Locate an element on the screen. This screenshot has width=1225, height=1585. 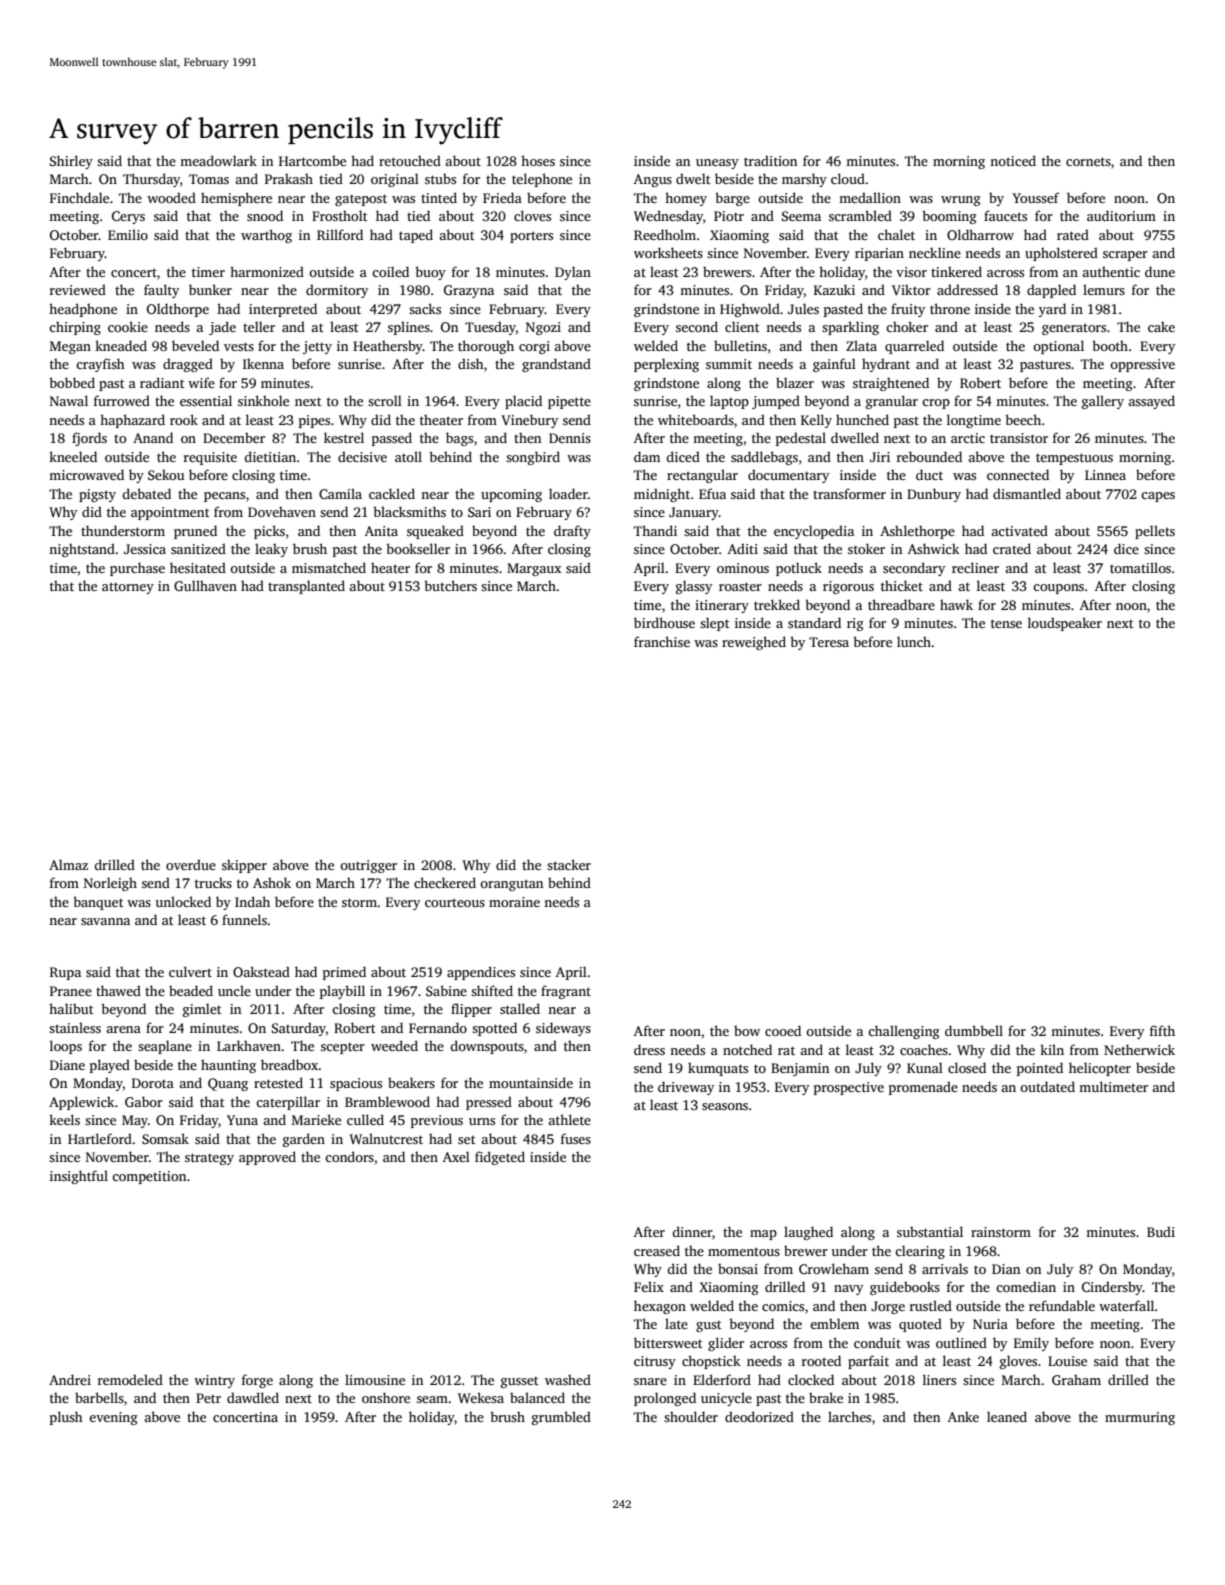
noticed is located at coordinates (1013, 160).
